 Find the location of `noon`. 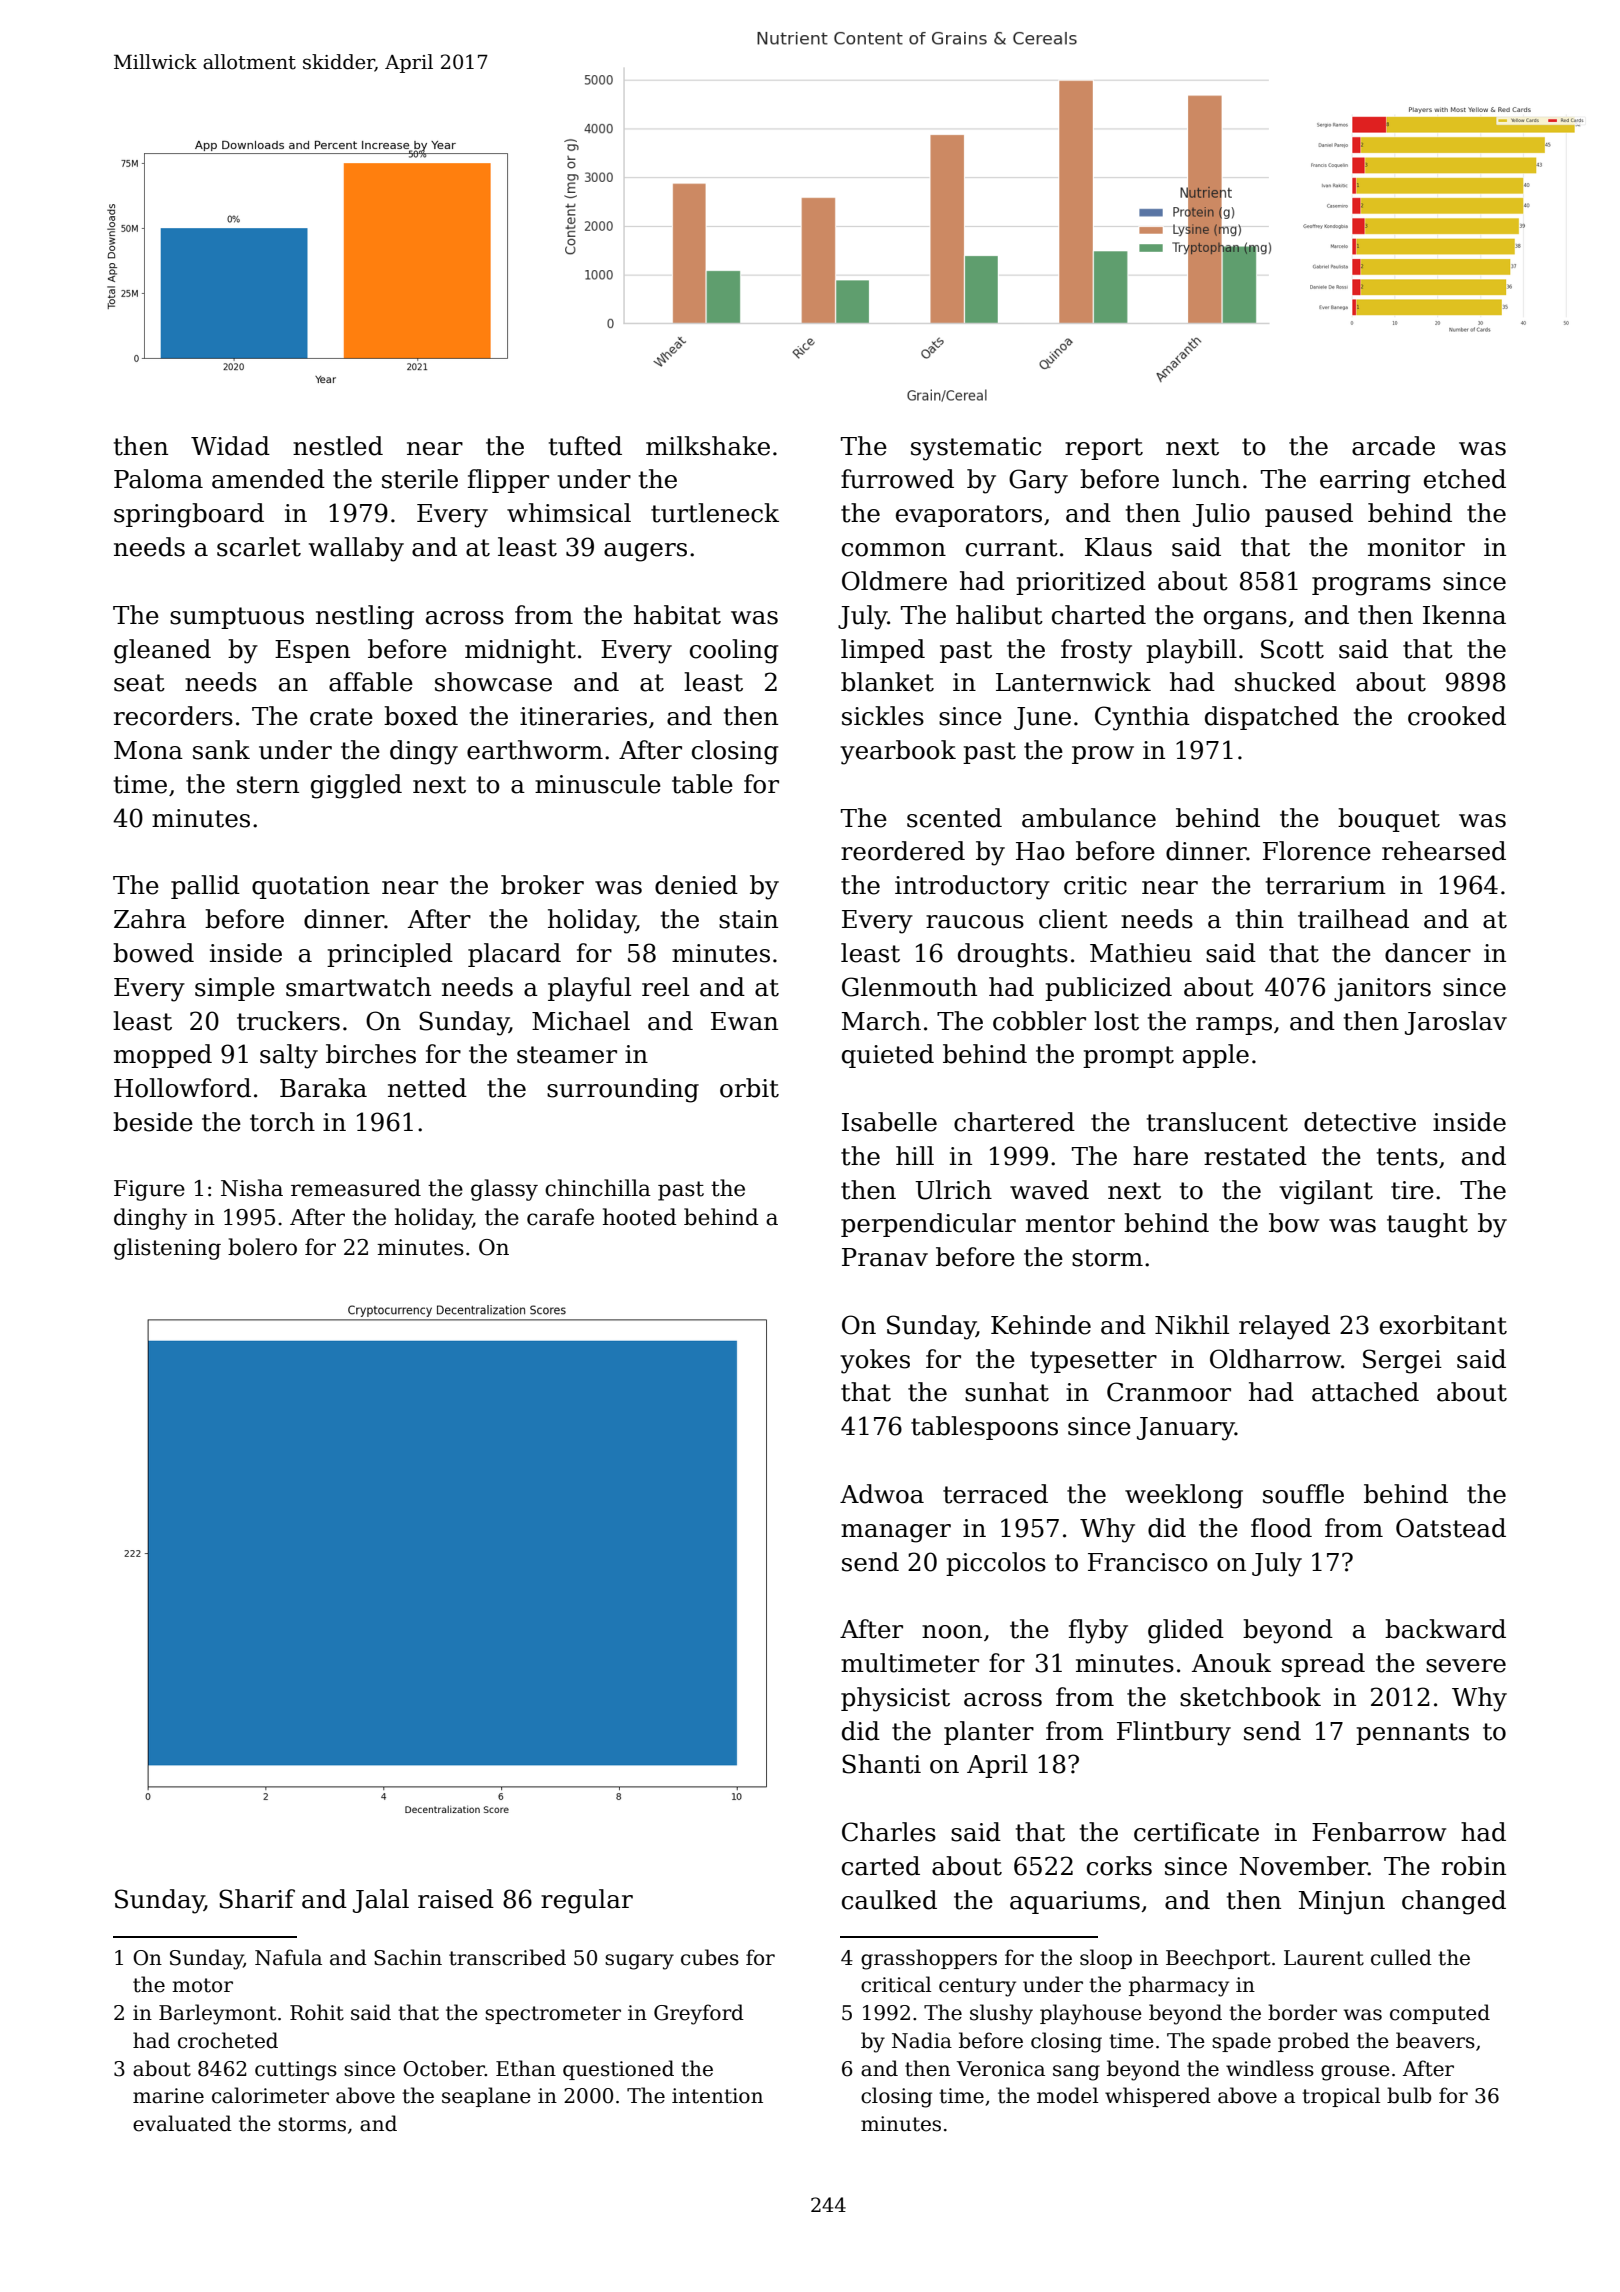

noon is located at coordinates (952, 1632).
